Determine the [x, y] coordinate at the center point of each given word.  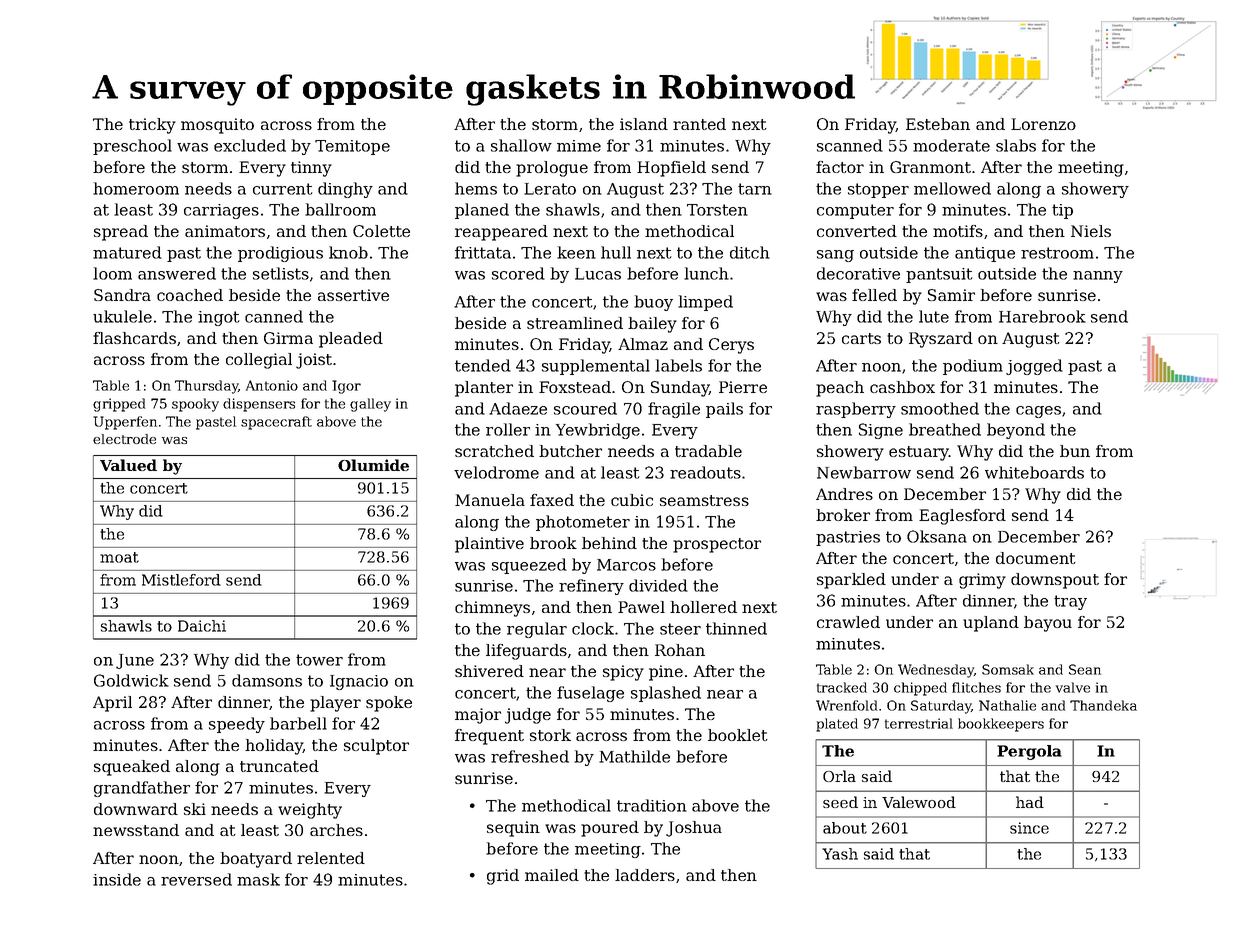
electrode [124, 439]
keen [576, 252]
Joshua [694, 829]
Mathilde [634, 756]
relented [331, 858]
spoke [389, 704]
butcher [570, 451]
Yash [840, 854]
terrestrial [919, 723]
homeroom [136, 188]
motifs [958, 231]
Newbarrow [864, 472]
